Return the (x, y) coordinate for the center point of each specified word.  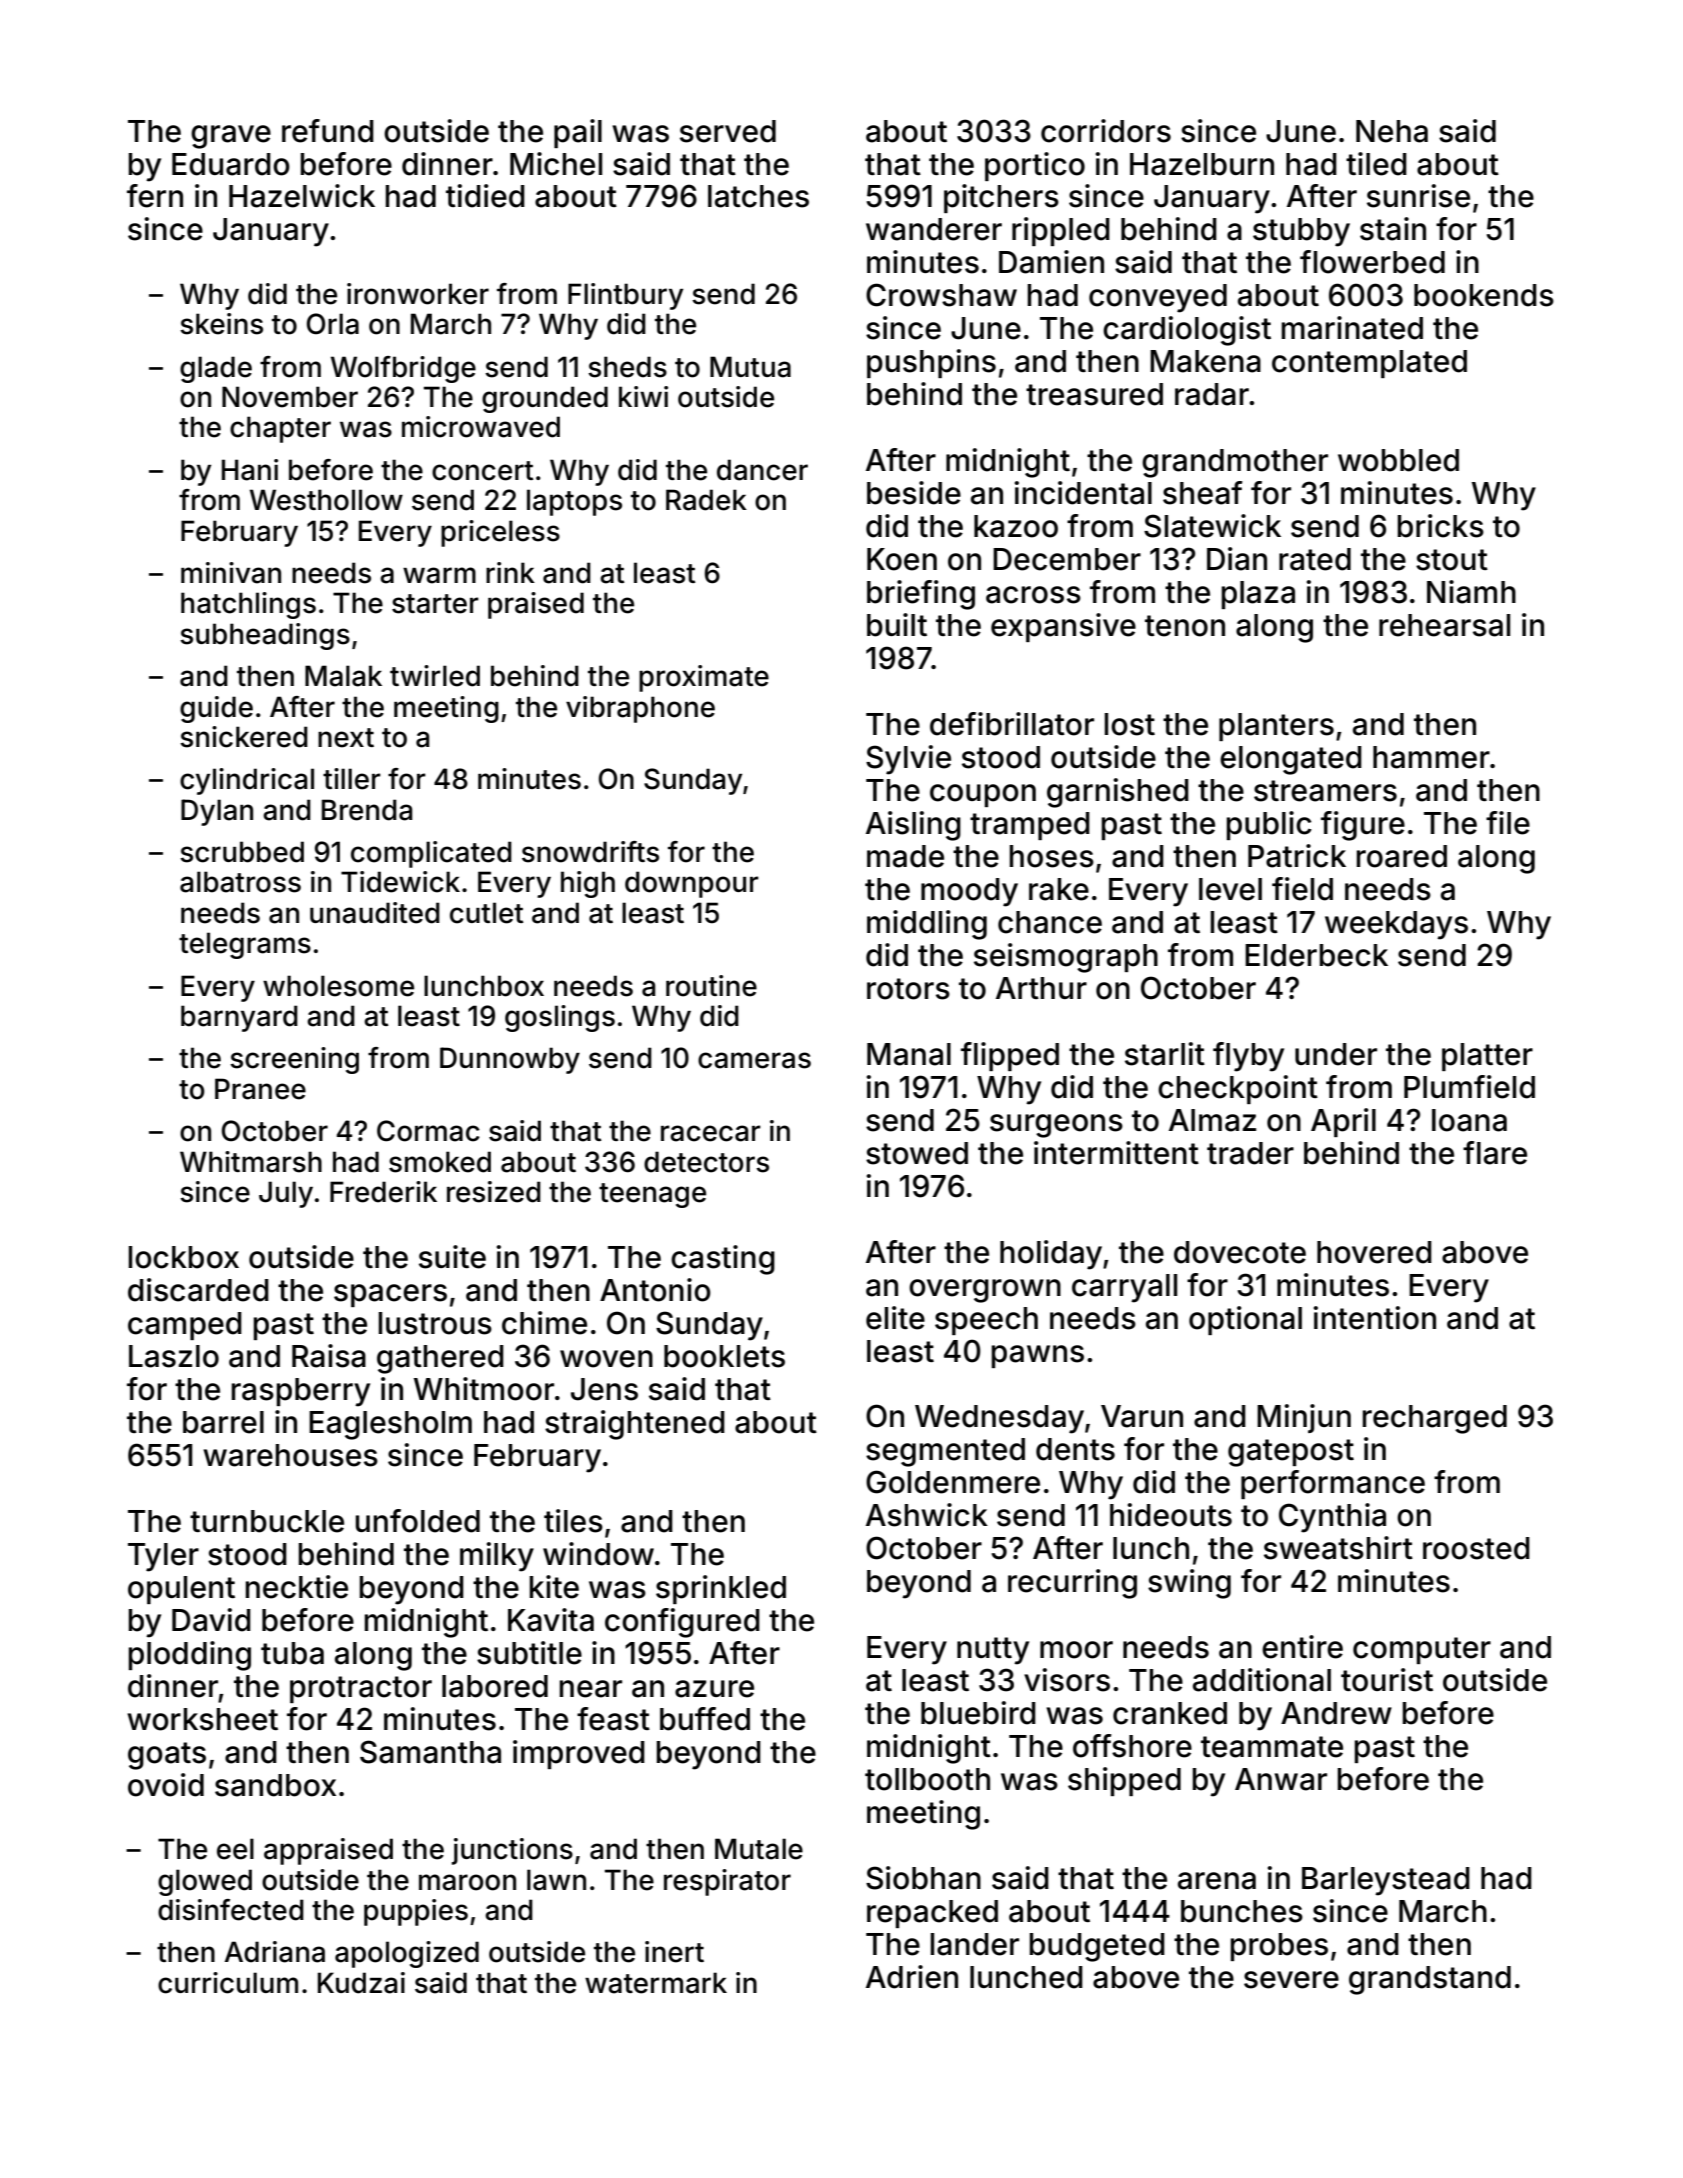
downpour (692, 884)
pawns (1038, 1356)
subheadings (265, 636)
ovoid (166, 1785)
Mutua (750, 367)
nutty (993, 1651)
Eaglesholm (390, 1425)
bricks (1441, 526)
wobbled (1398, 460)
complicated (431, 854)
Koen (902, 559)
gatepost (1291, 1453)
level (1230, 889)
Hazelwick (302, 196)
